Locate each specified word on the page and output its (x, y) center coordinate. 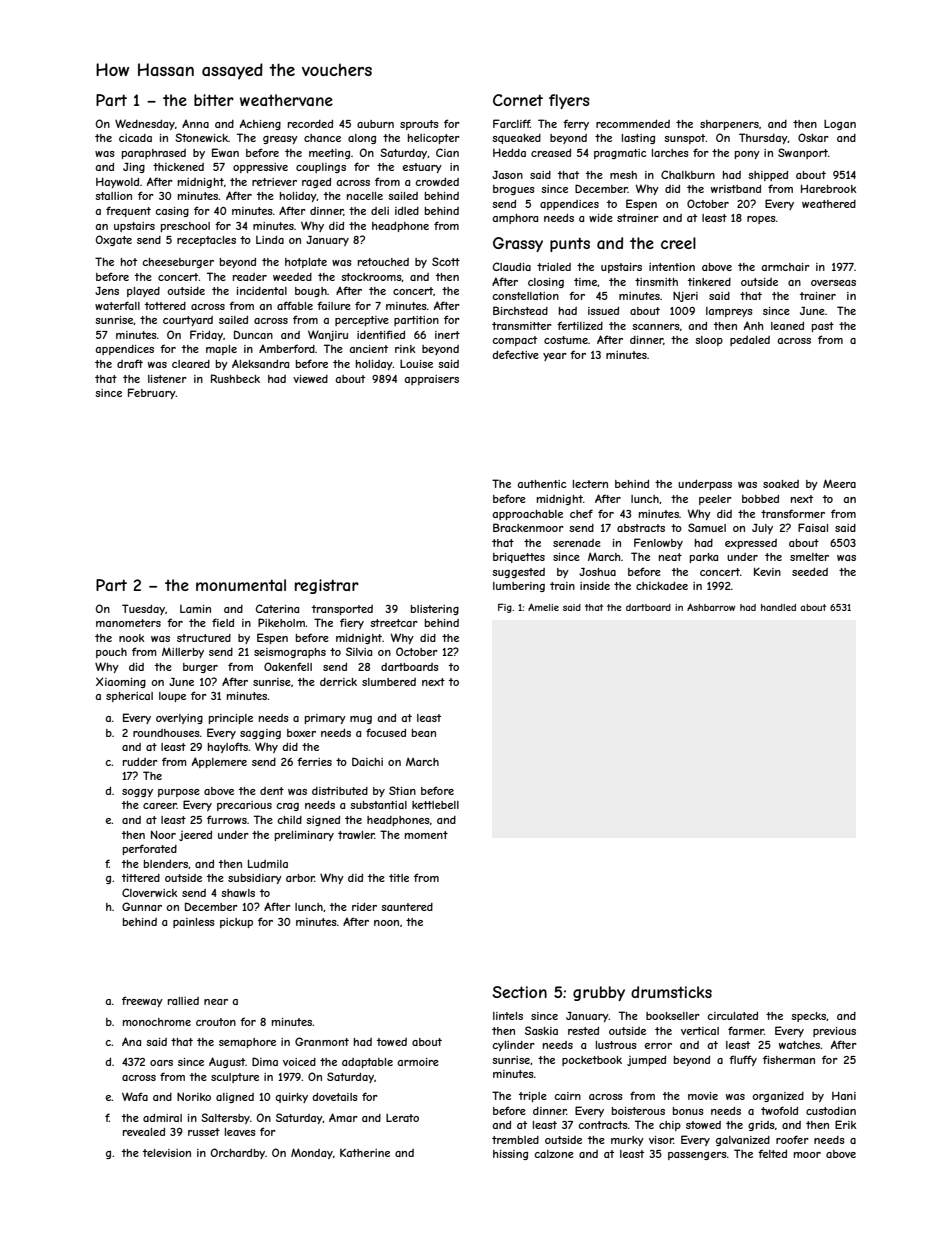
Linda (270, 240)
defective (515, 354)
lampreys (729, 312)
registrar (327, 586)
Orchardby (238, 1153)
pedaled (750, 341)
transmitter (522, 326)
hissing (510, 1155)
